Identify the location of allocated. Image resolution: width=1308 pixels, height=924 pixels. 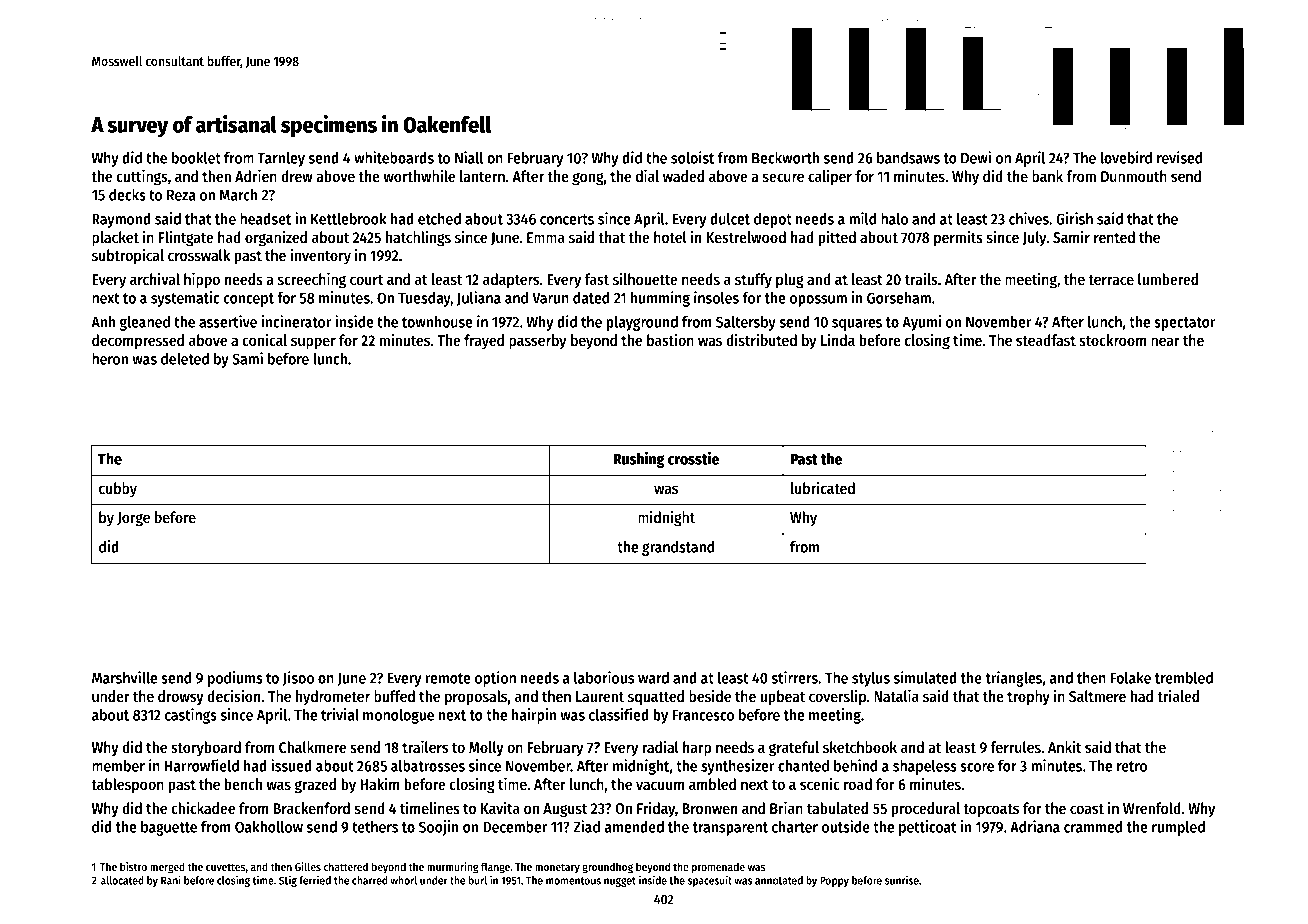
(122, 880).
